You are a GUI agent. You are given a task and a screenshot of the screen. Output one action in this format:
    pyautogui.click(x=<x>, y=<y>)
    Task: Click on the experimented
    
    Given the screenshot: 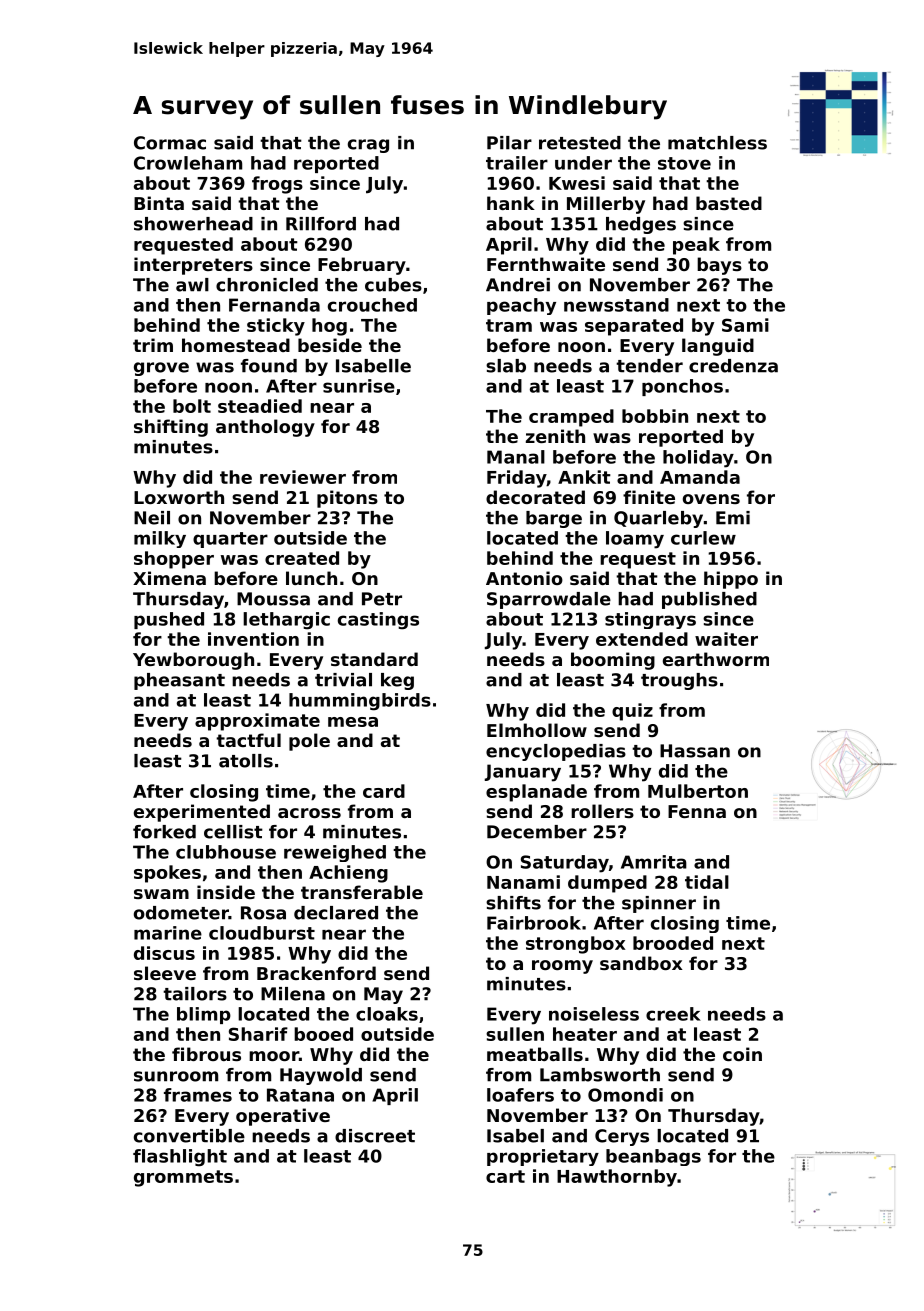 What is the action you would take?
    pyautogui.click(x=202, y=813)
